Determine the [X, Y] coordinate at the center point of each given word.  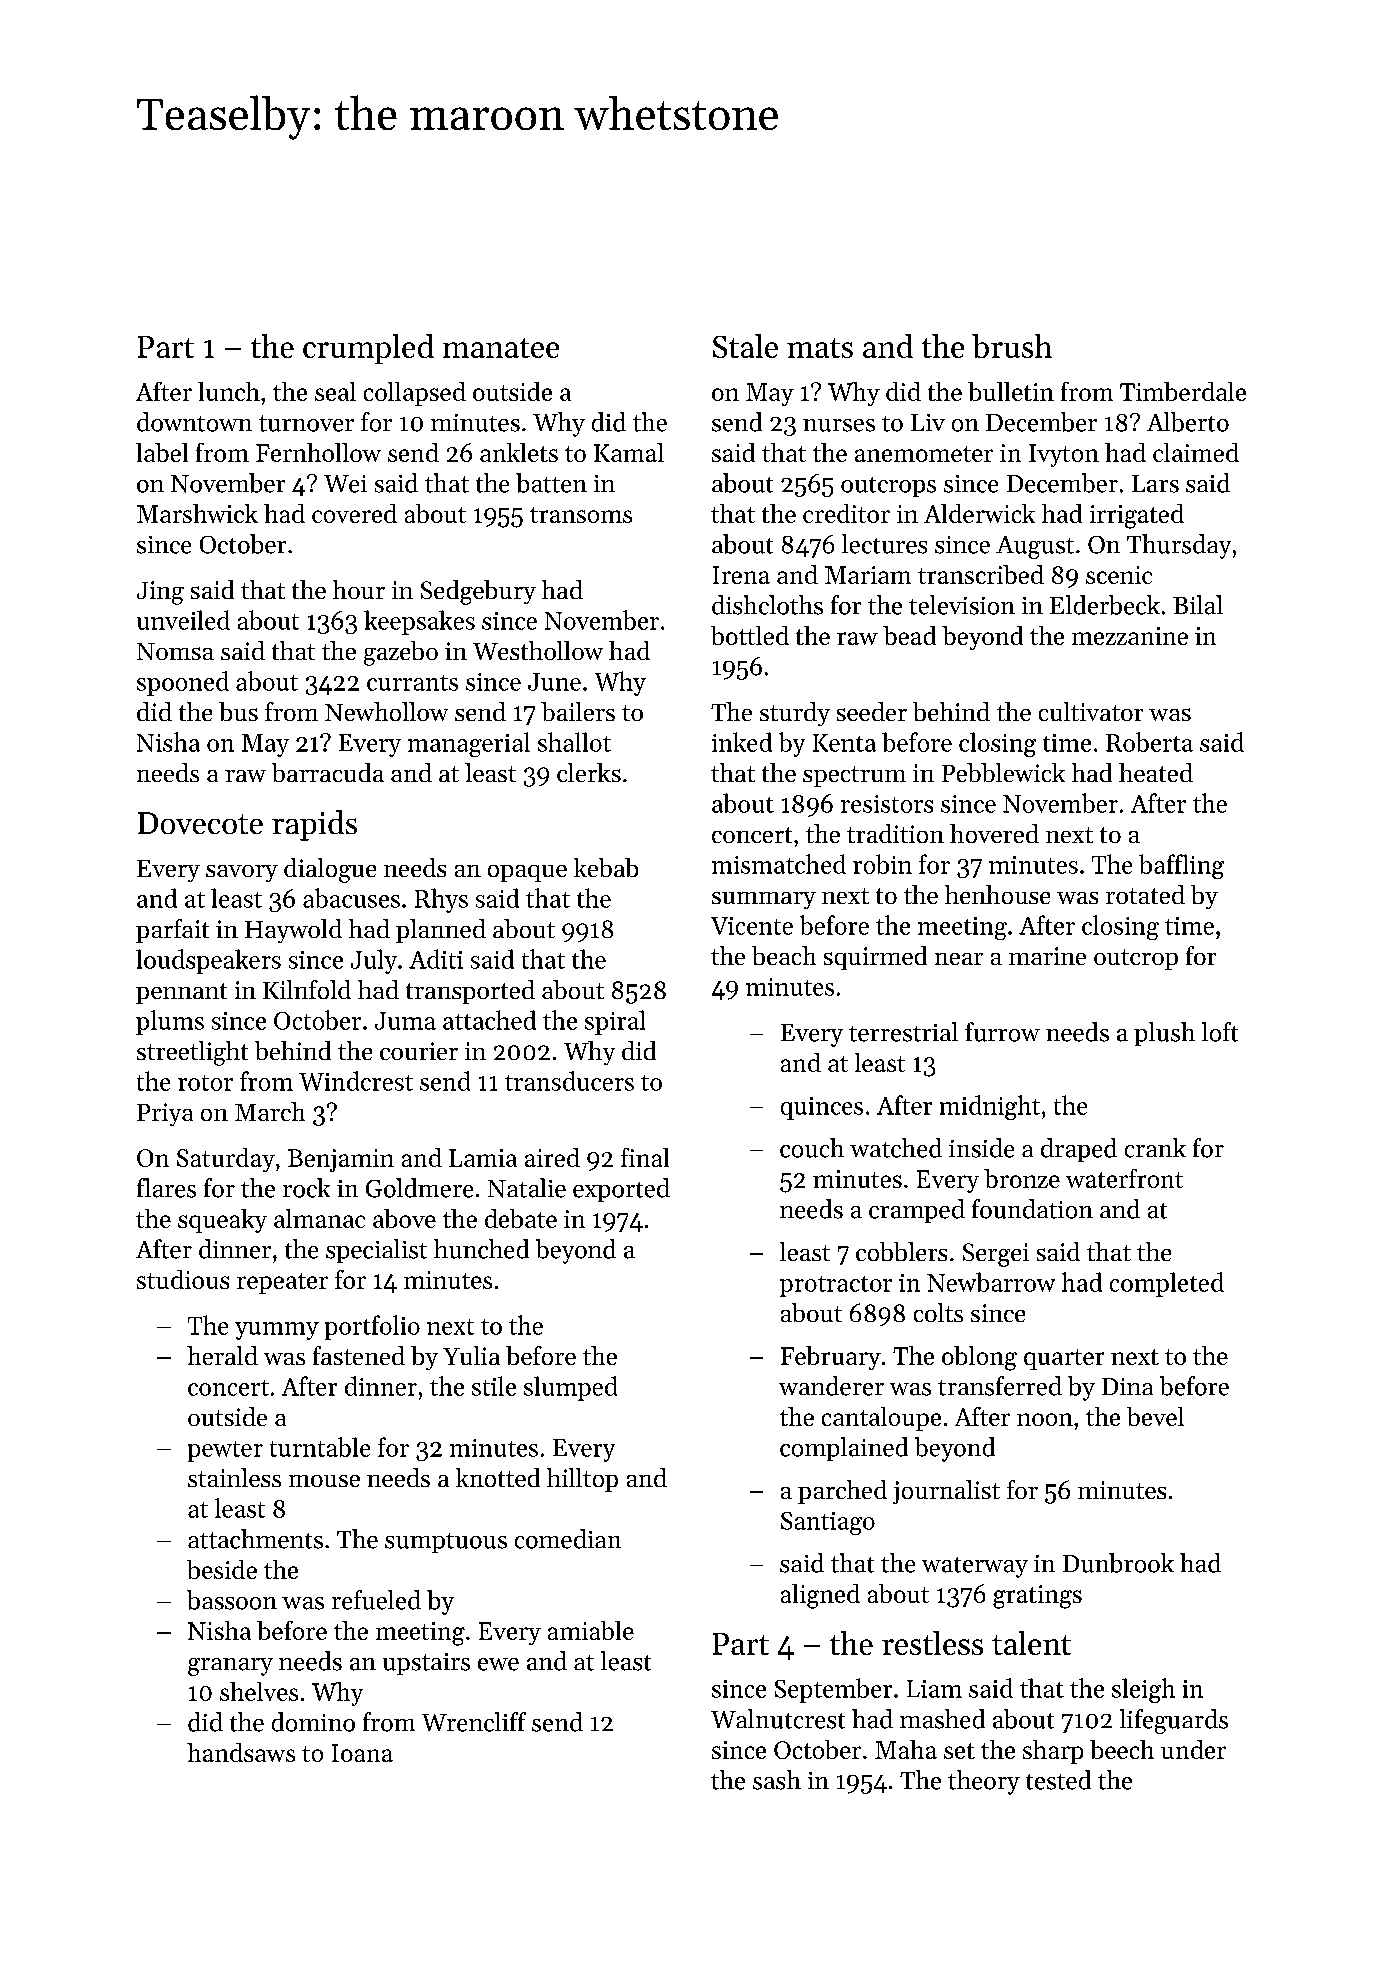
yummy [277, 1331]
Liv [928, 422]
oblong [979, 1358]
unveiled [183, 620]
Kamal [629, 452]
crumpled [368, 349]
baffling [1181, 866]
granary [230, 1667]
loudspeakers [208, 961]
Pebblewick [1003, 772]
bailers [578, 711]
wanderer [831, 1386]
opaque [527, 873]
